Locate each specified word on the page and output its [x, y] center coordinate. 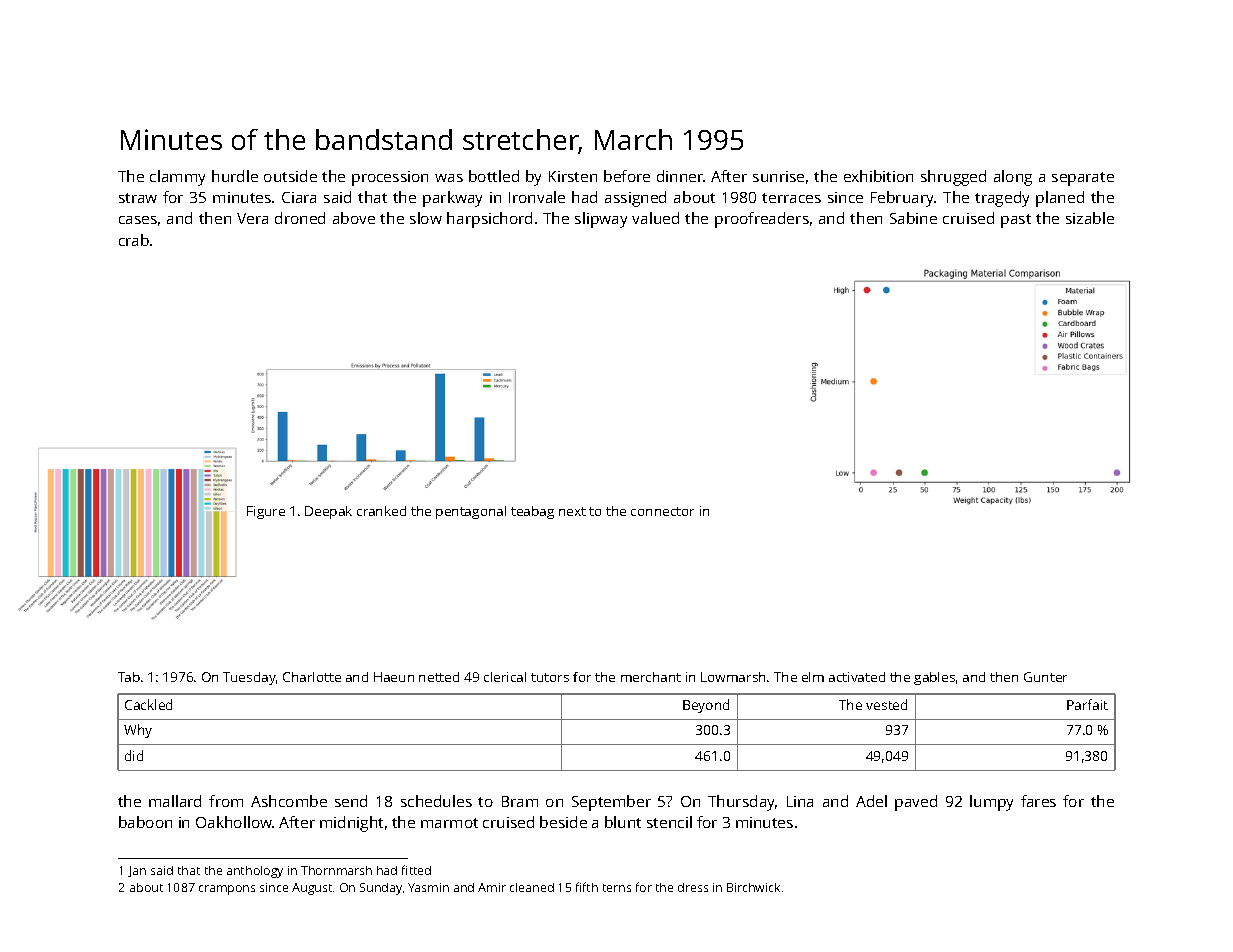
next [572, 511]
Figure [266, 512]
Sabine [913, 218]
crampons [227, 890]
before [627, 176]
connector [662, 511]
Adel [871, 801]
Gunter [1045, 677]
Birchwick [753, 887]
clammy [177, 178]
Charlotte [312, 677]
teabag [532, 512]
